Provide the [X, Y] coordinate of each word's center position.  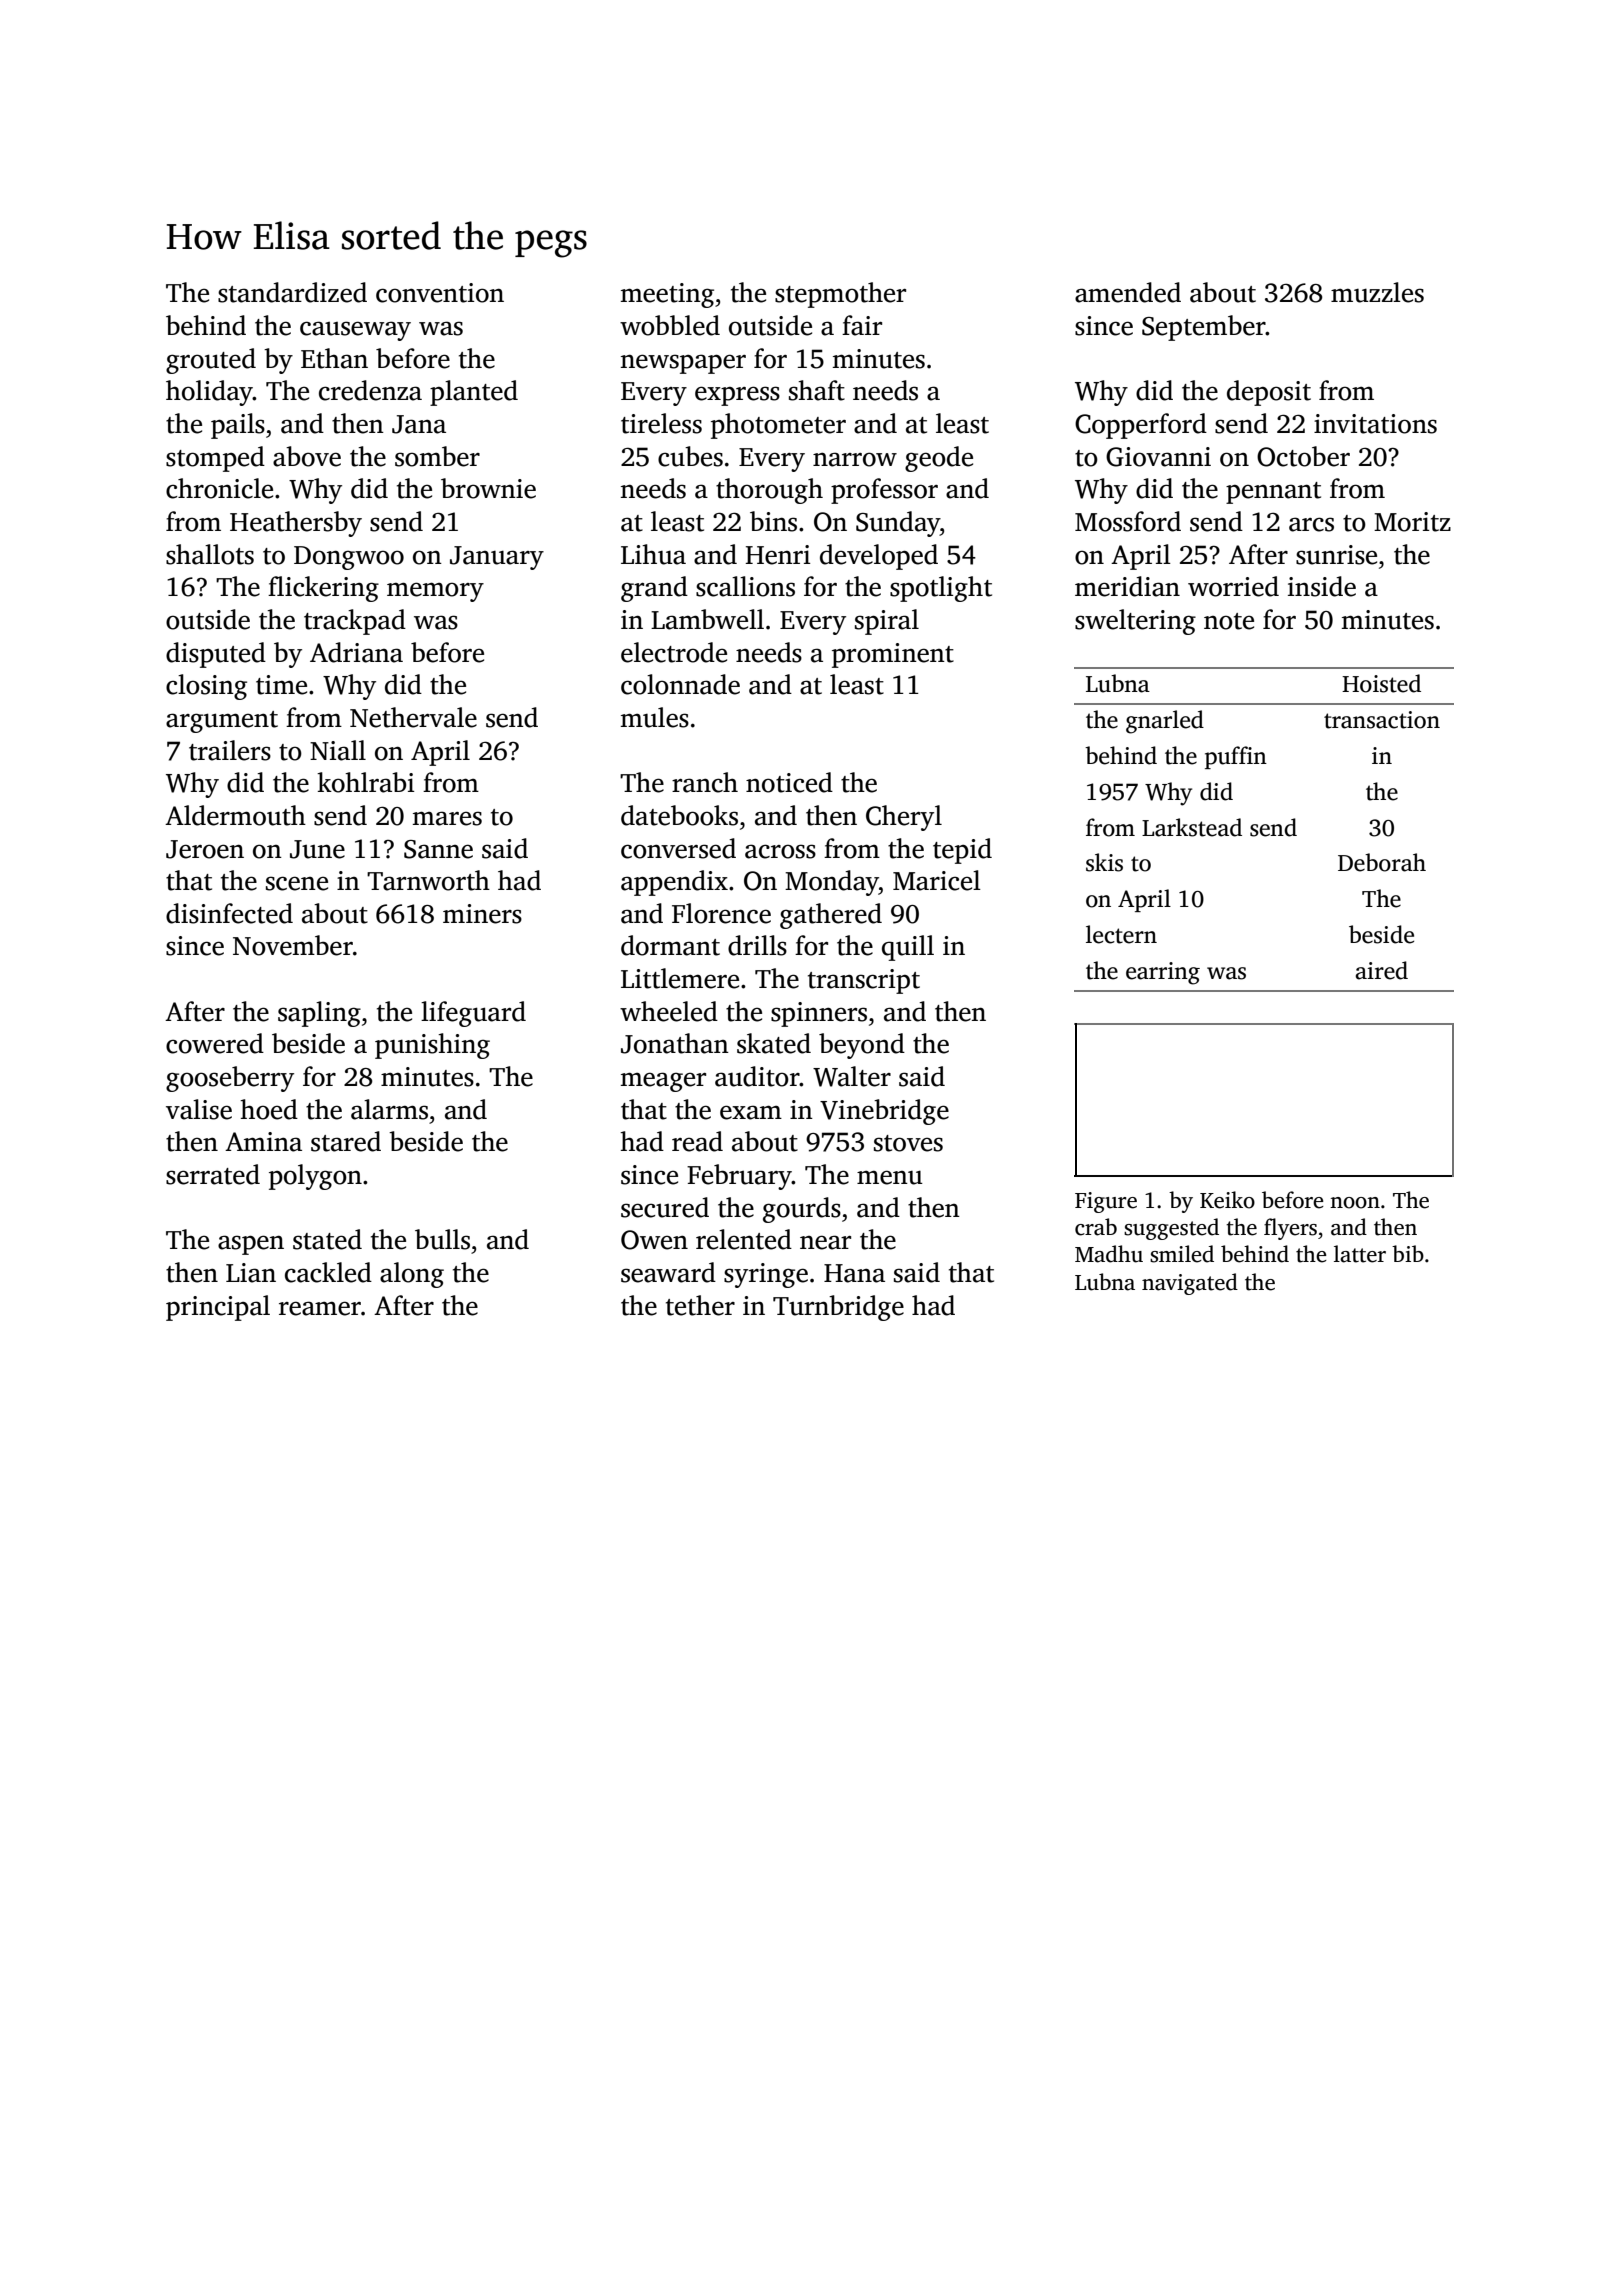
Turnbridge [838, 1308]
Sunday [898, 524]
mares [447, 818]
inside [1322, 586]
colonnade [680, 684]
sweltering [1135, 622]
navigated [1190, 1284]
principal [218, 1308]
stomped [215, 459]
